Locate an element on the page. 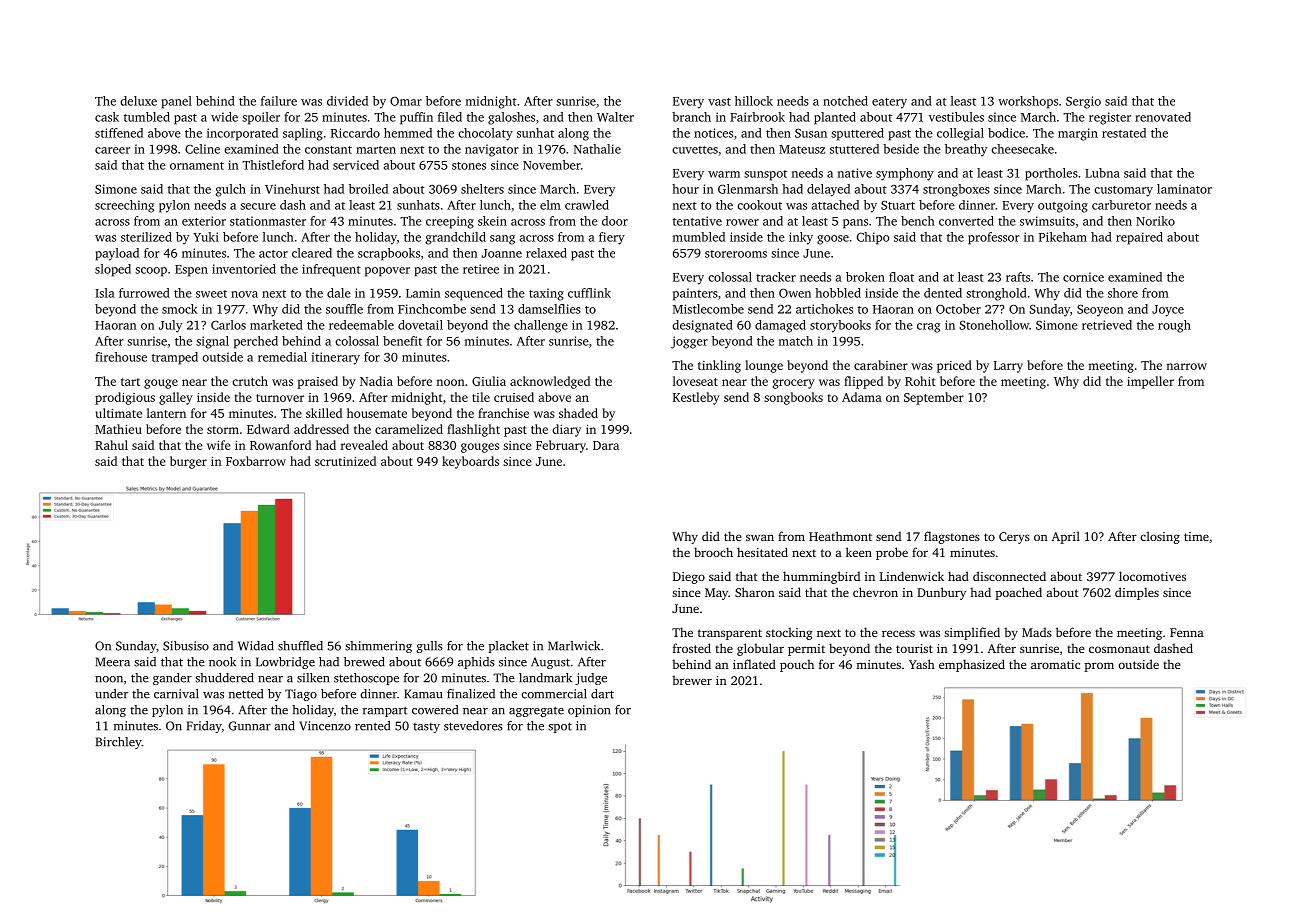 The image size is (1308, 924). poached is located at coordinates (1018, 593).
